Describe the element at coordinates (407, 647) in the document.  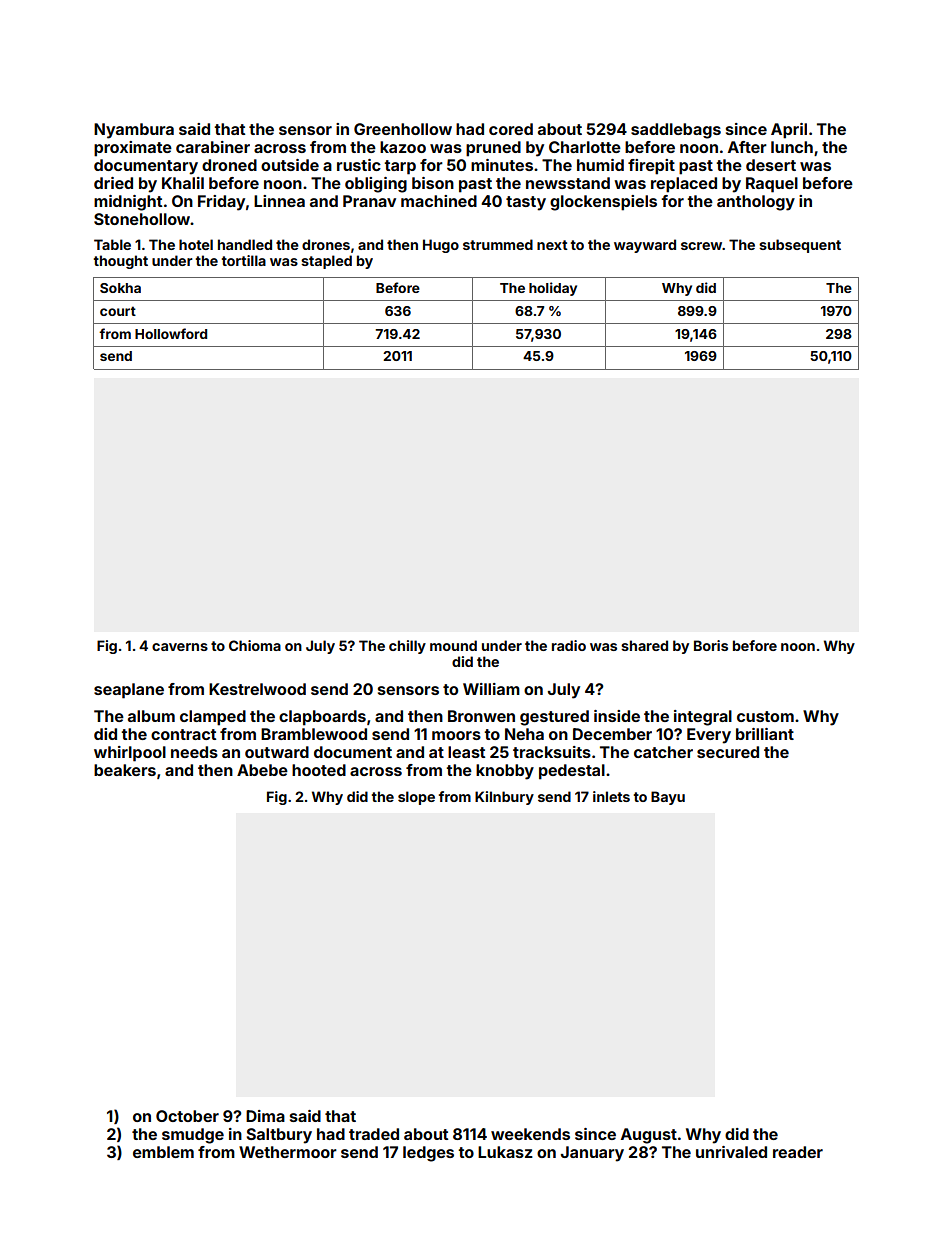
I see `chilly` at that location.
